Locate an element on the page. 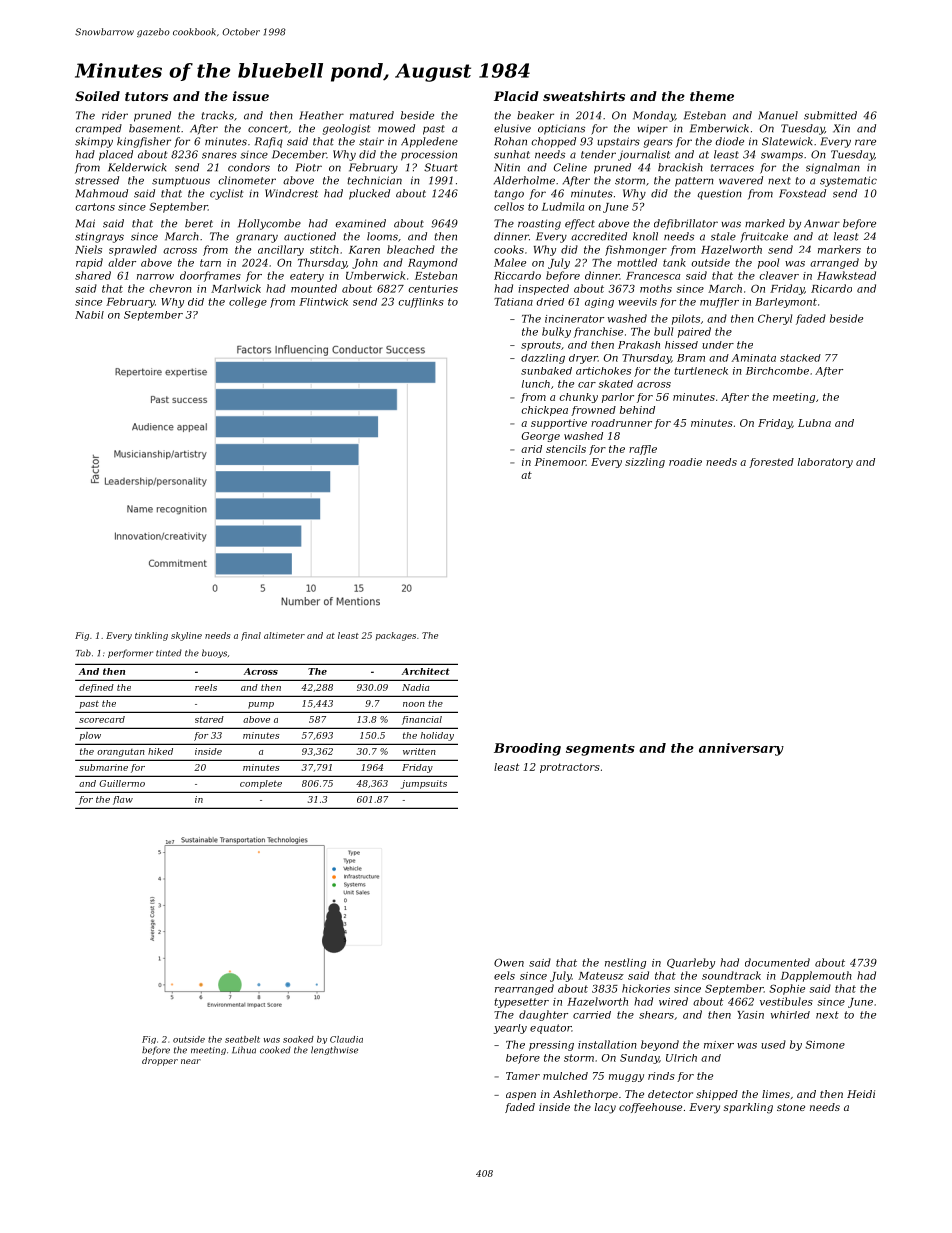  buoys is located at coordinates (214, 653).
